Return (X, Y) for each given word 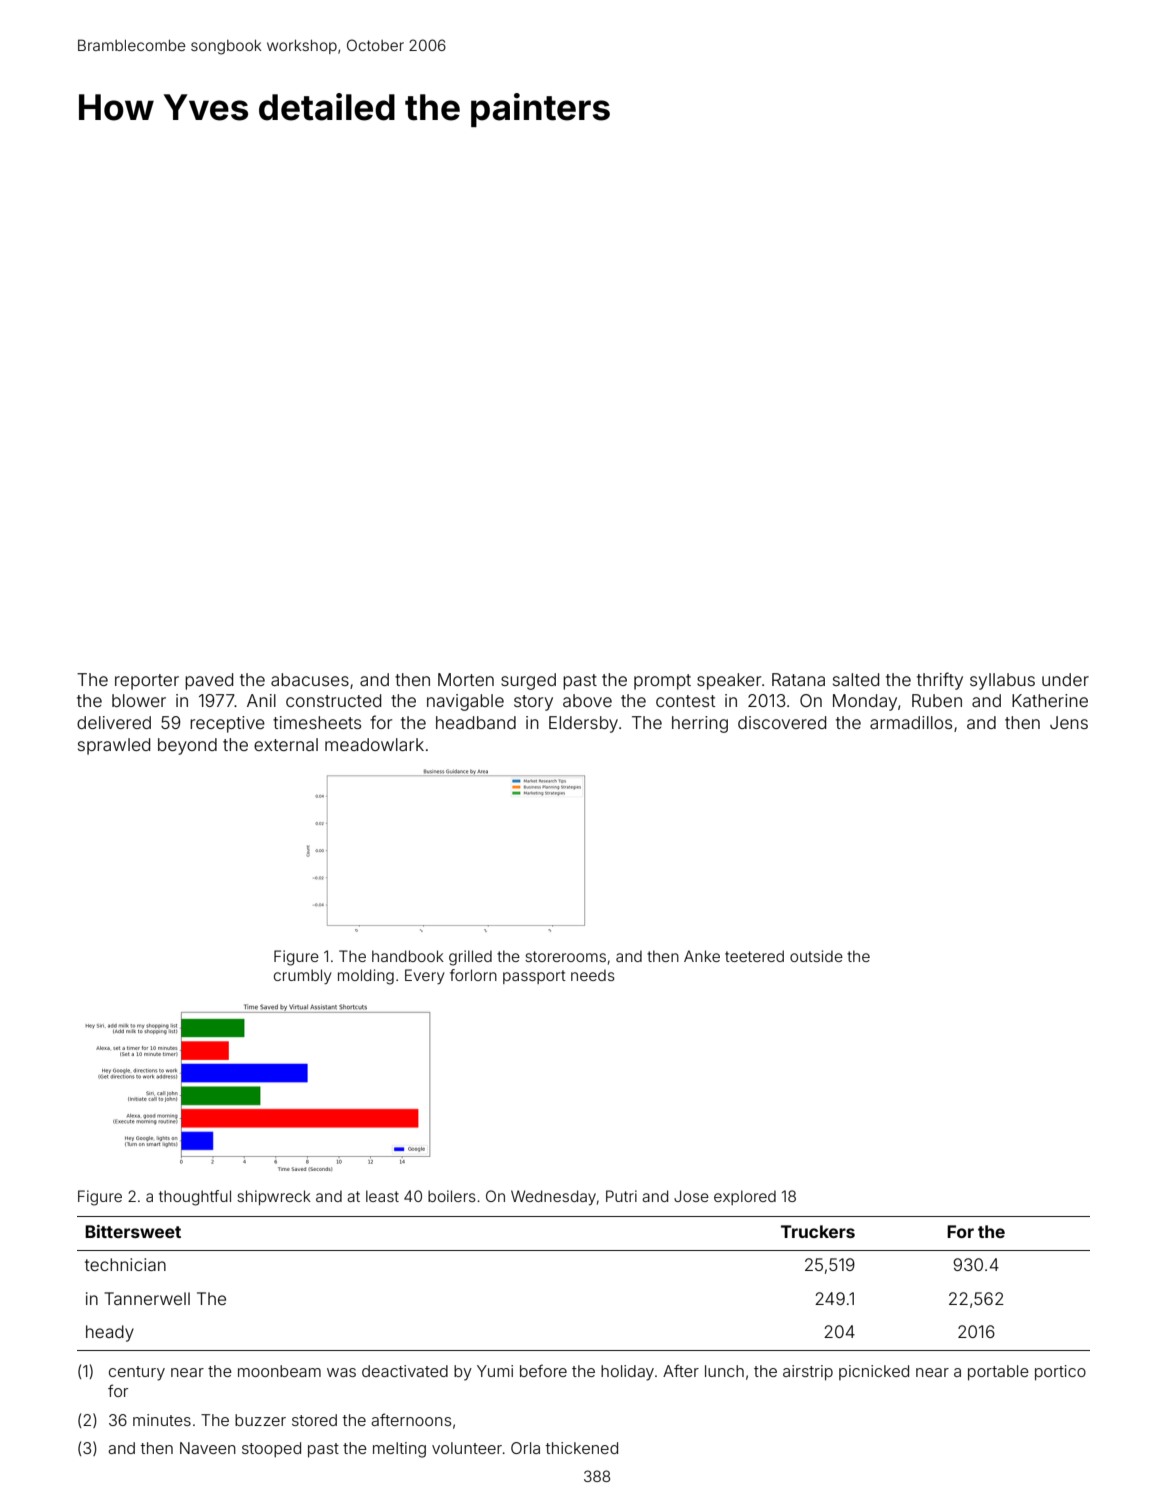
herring (700, 724)
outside (816, 956)
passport (534, 977)
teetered (754, 956)
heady (110, 1333)
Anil (261, 700)
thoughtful (195, 1198)
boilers (452, 1196)
